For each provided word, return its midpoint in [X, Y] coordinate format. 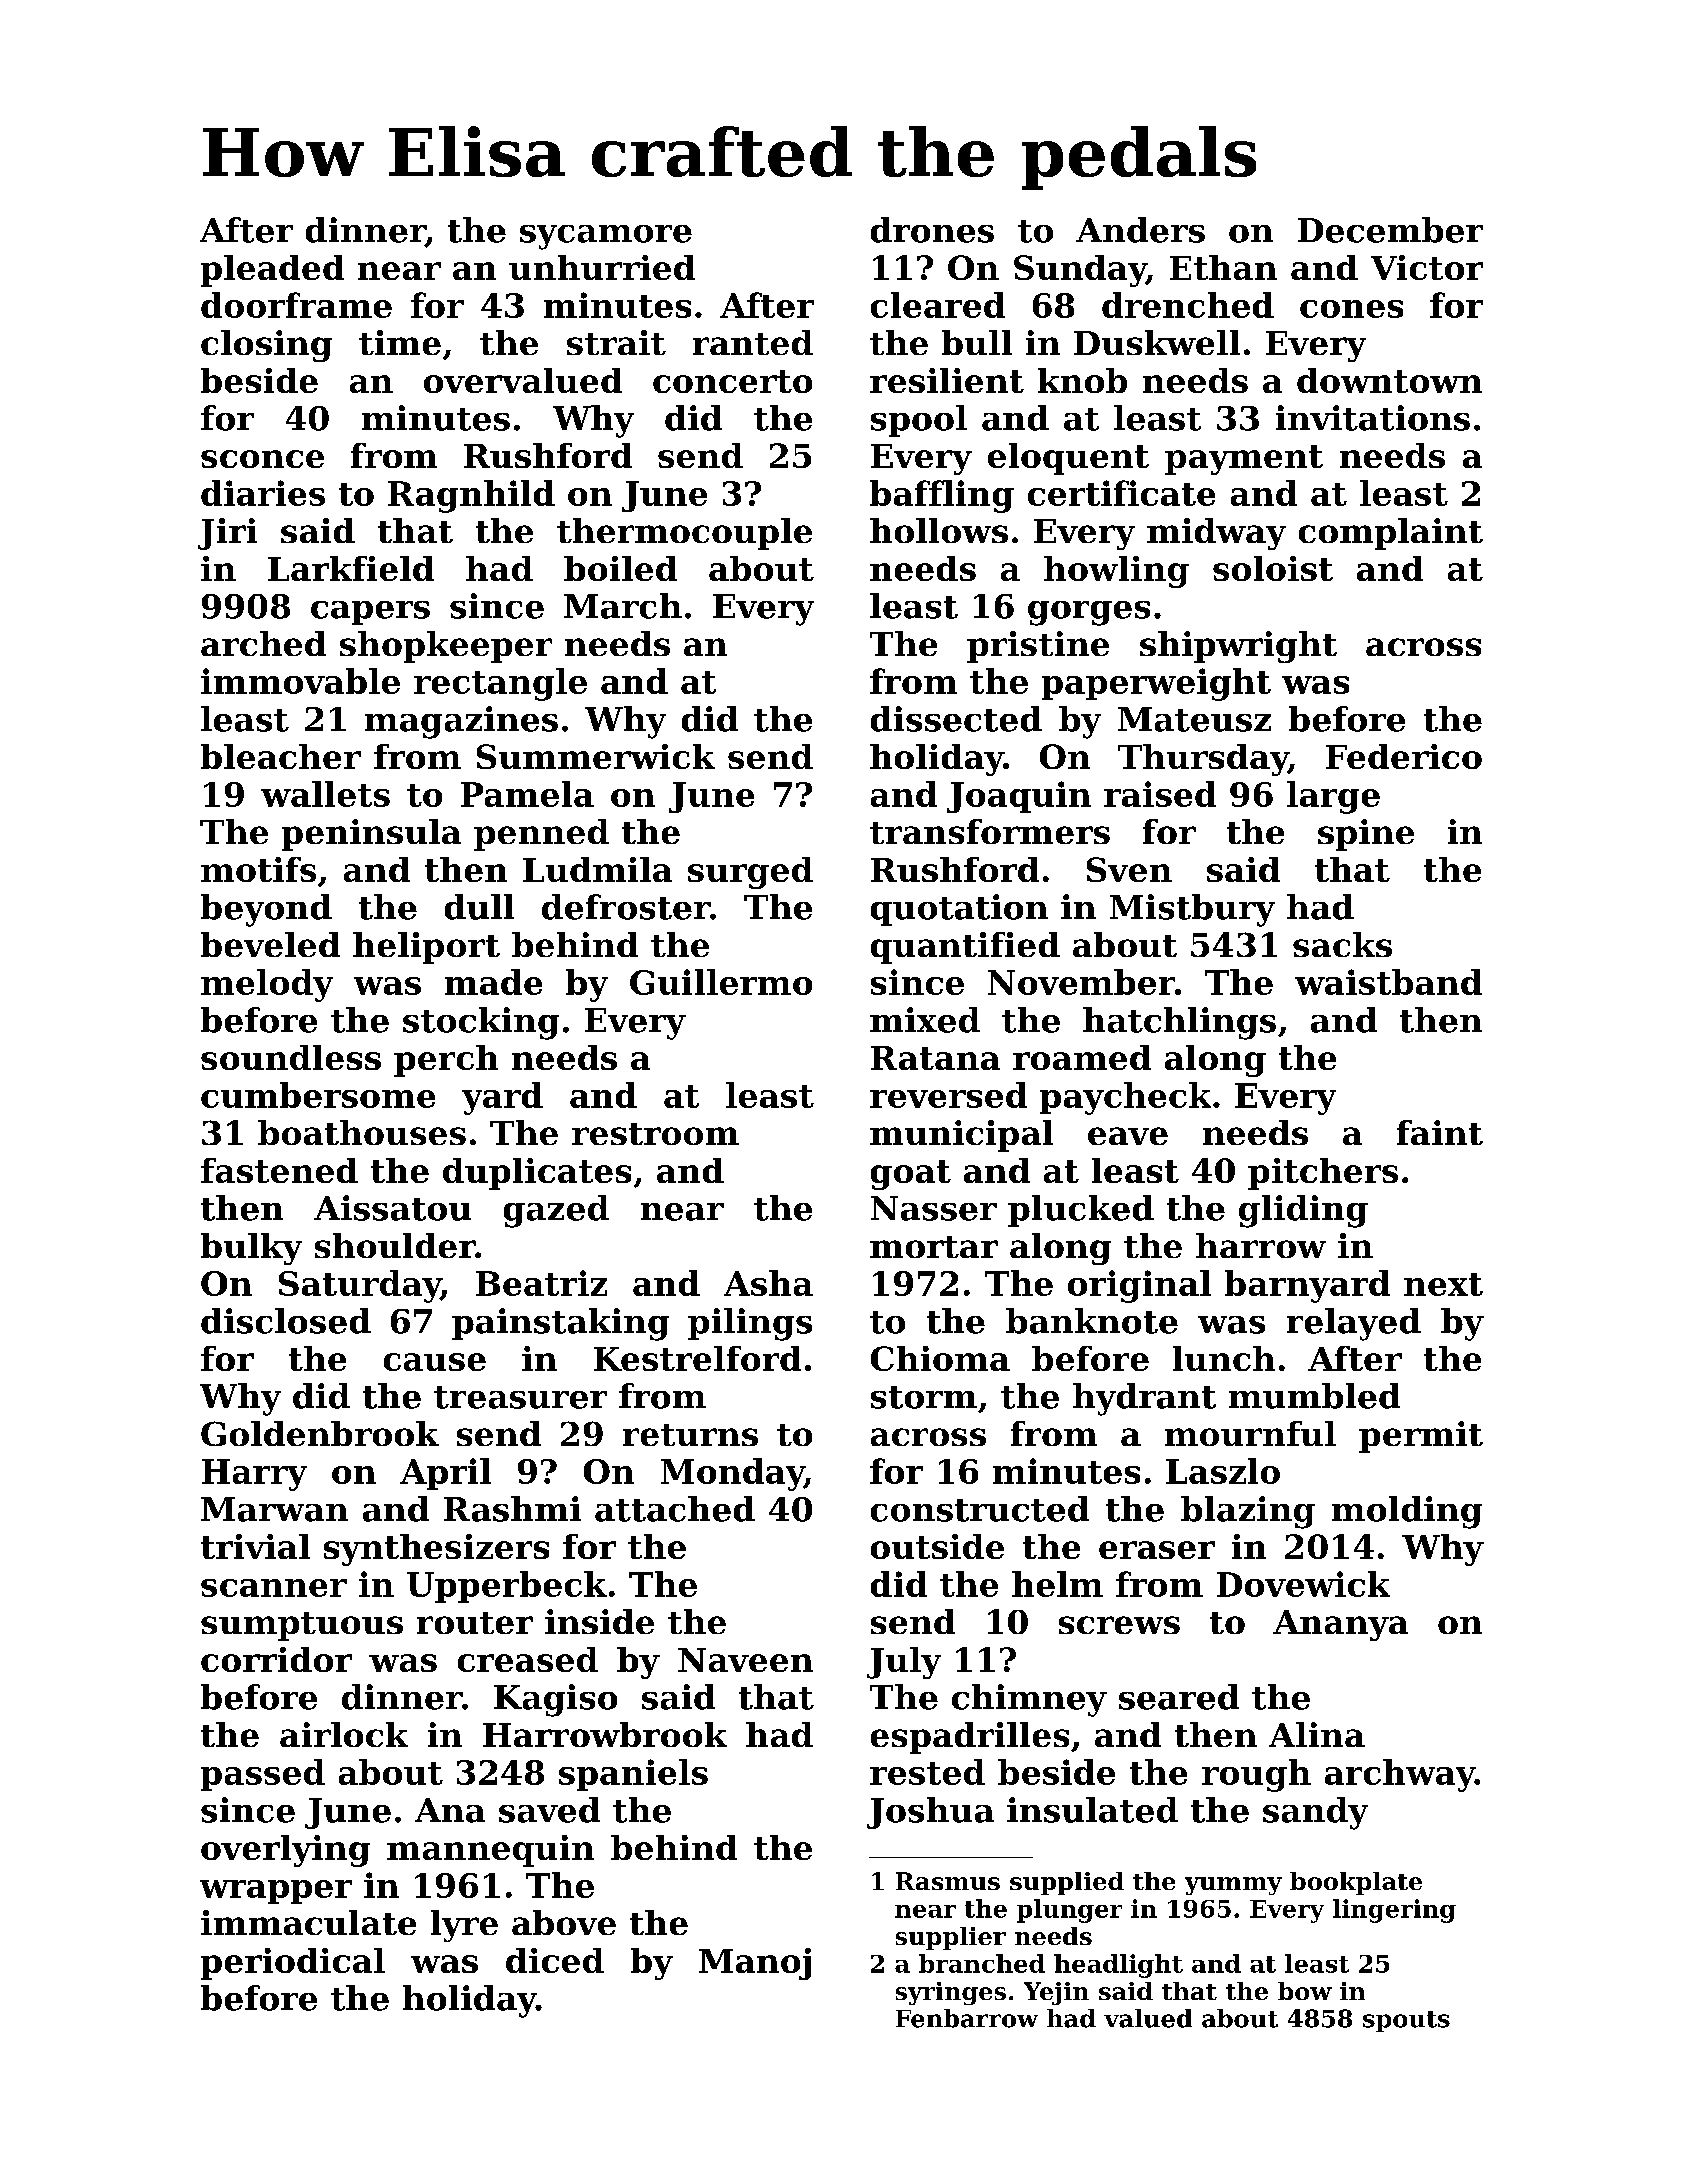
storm [924, 1397]
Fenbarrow [967, 2018]
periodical [293, 1964]
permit [1421, 1437]
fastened [279, 1170]
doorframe [296, 305]
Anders [1140, 230]
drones [932, 230]
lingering [1394, 1911]
